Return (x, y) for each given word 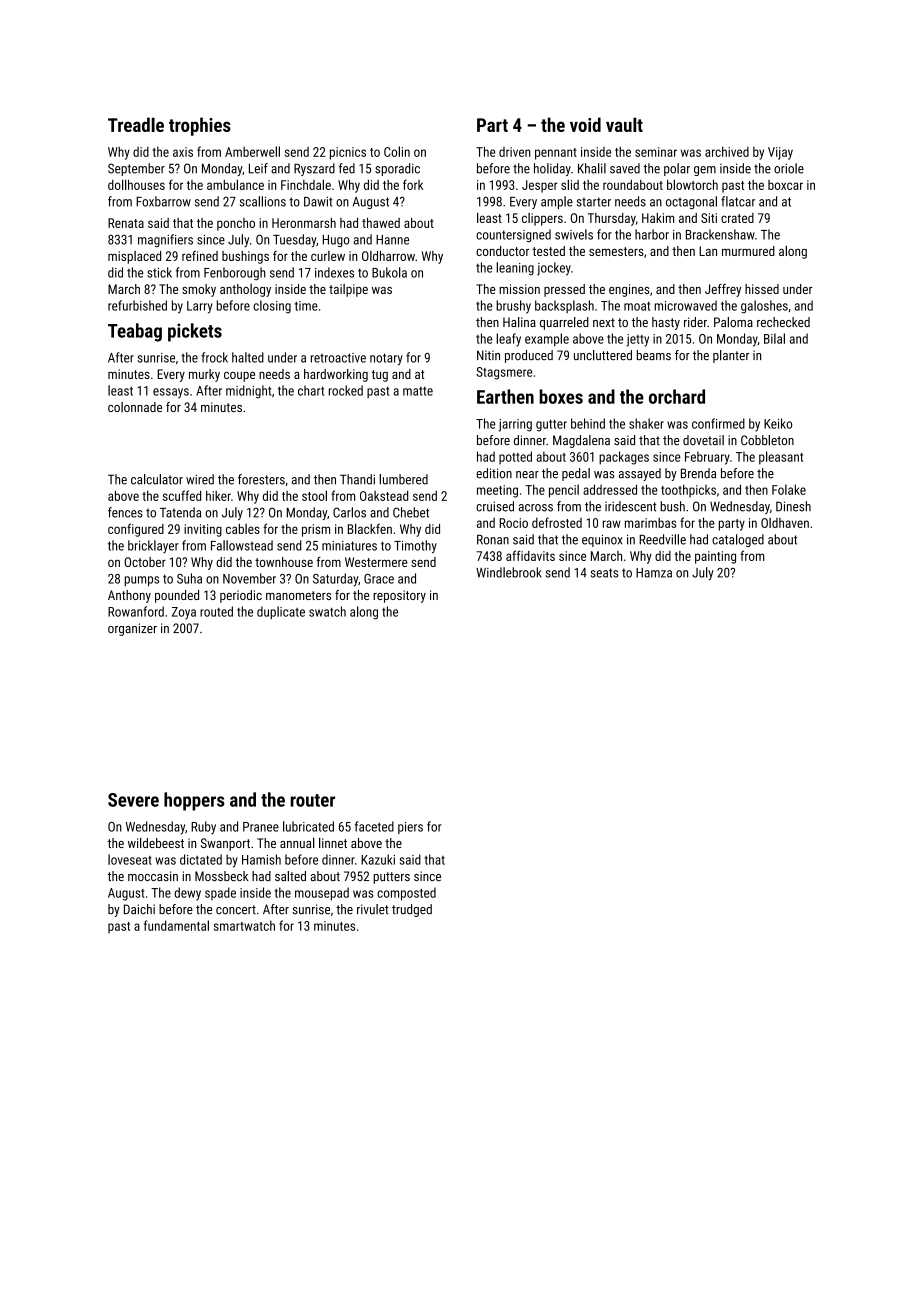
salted (290, 876)
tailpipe (348, 290)
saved (625, 168)
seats (604, 573)
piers (410, 828)
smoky (199, 290)
